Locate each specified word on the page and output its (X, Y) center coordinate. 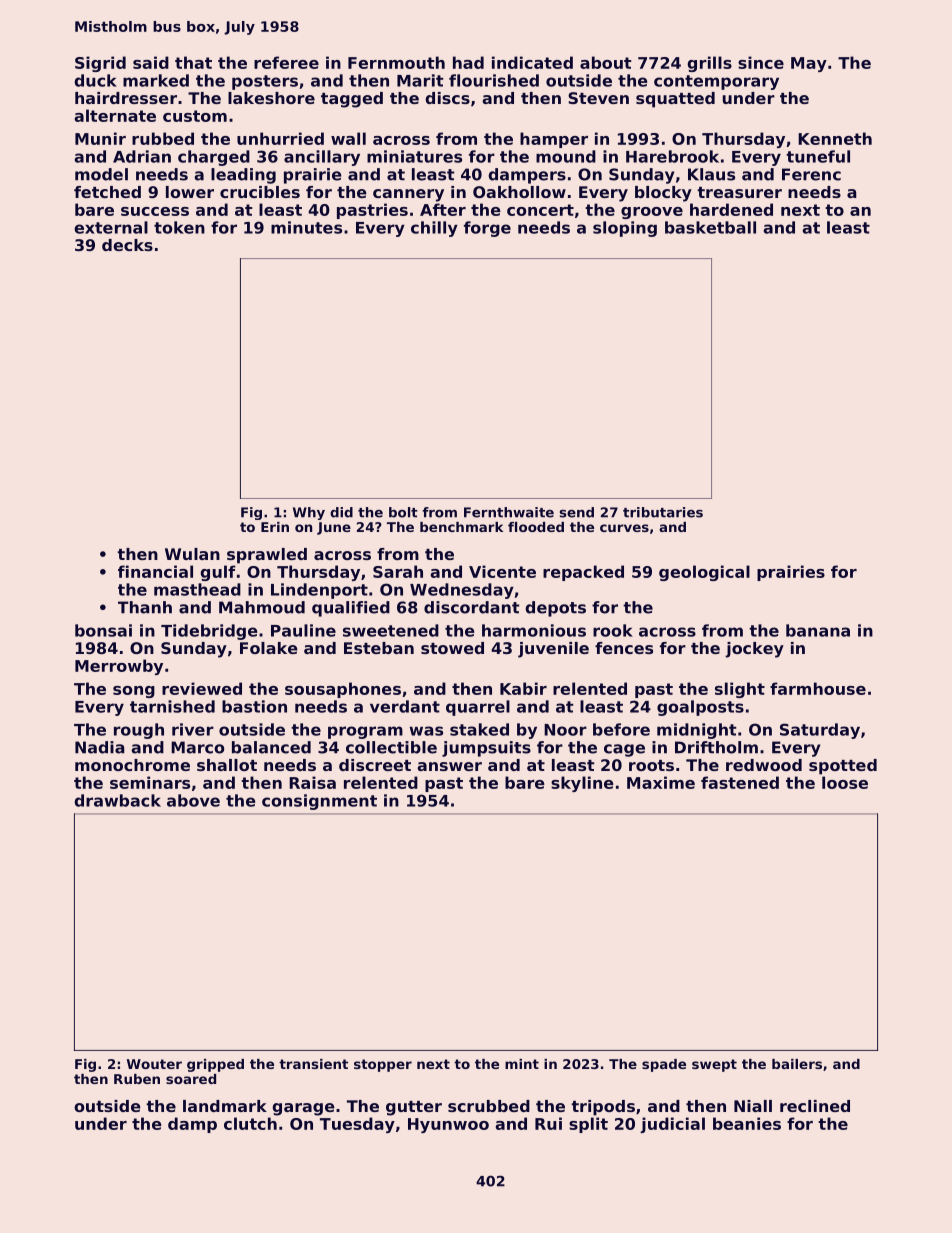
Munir (100, 138)
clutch (250, 1123)
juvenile (553, 650)
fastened (740, 782)
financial (155, 571)
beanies (747, 1123)
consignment (319, 802)
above (193, 800)
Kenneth (835, 138)
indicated (532, 62)
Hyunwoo (448, 1125)
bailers (797, 1064)
